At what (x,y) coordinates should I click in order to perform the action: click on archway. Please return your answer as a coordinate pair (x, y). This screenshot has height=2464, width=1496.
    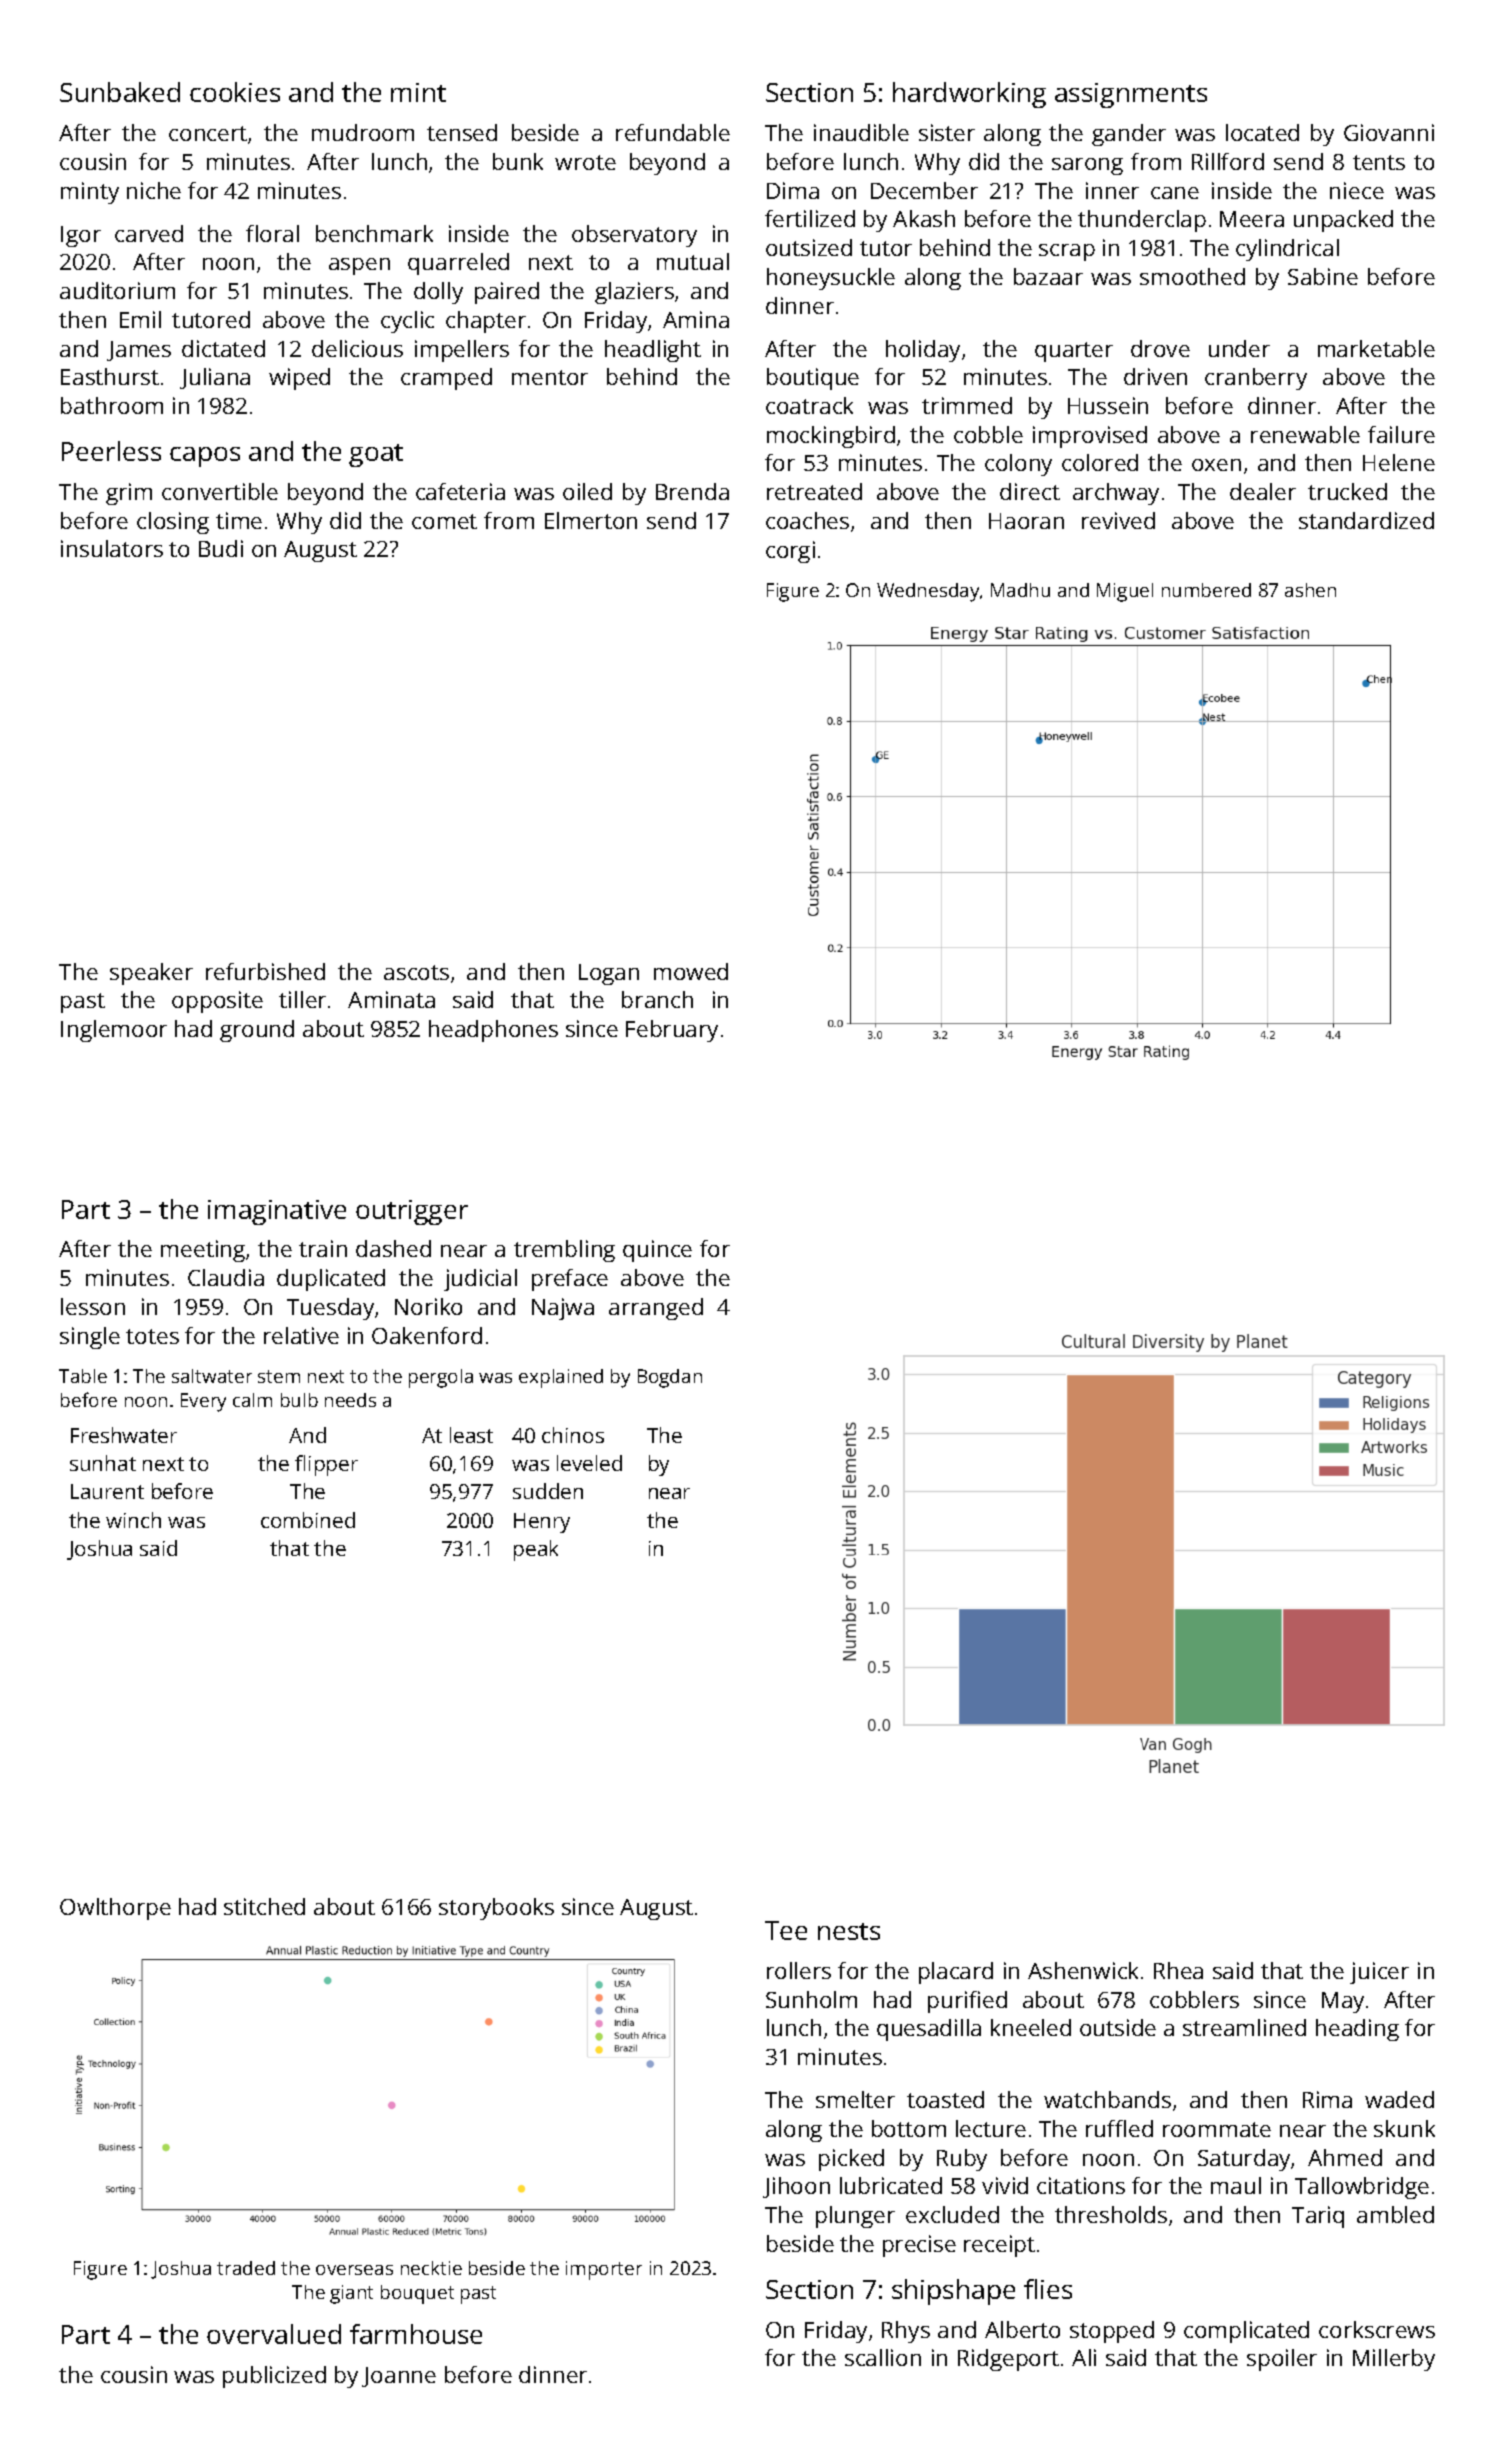
    Looking at the image, I should click on (1116, 494).
